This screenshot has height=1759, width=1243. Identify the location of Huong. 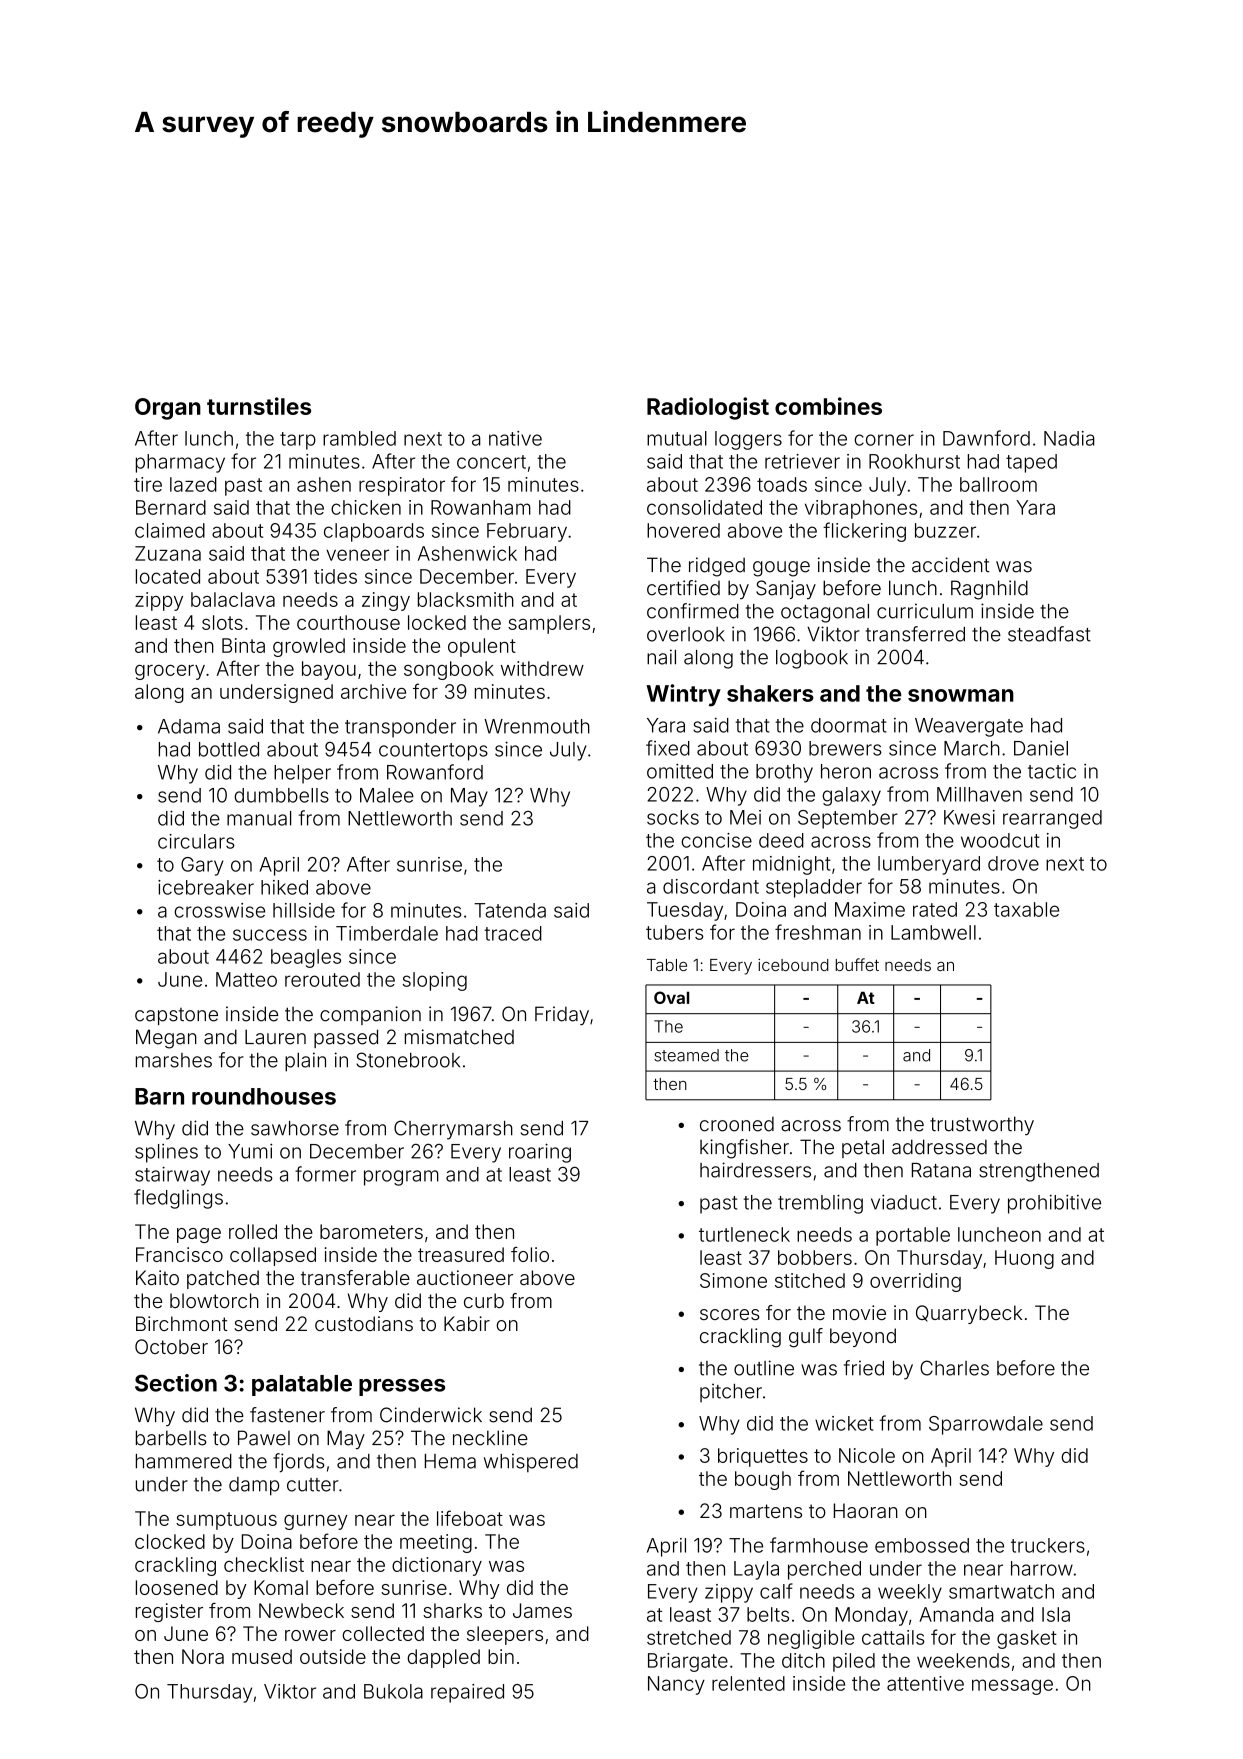
(1024, 1259).
